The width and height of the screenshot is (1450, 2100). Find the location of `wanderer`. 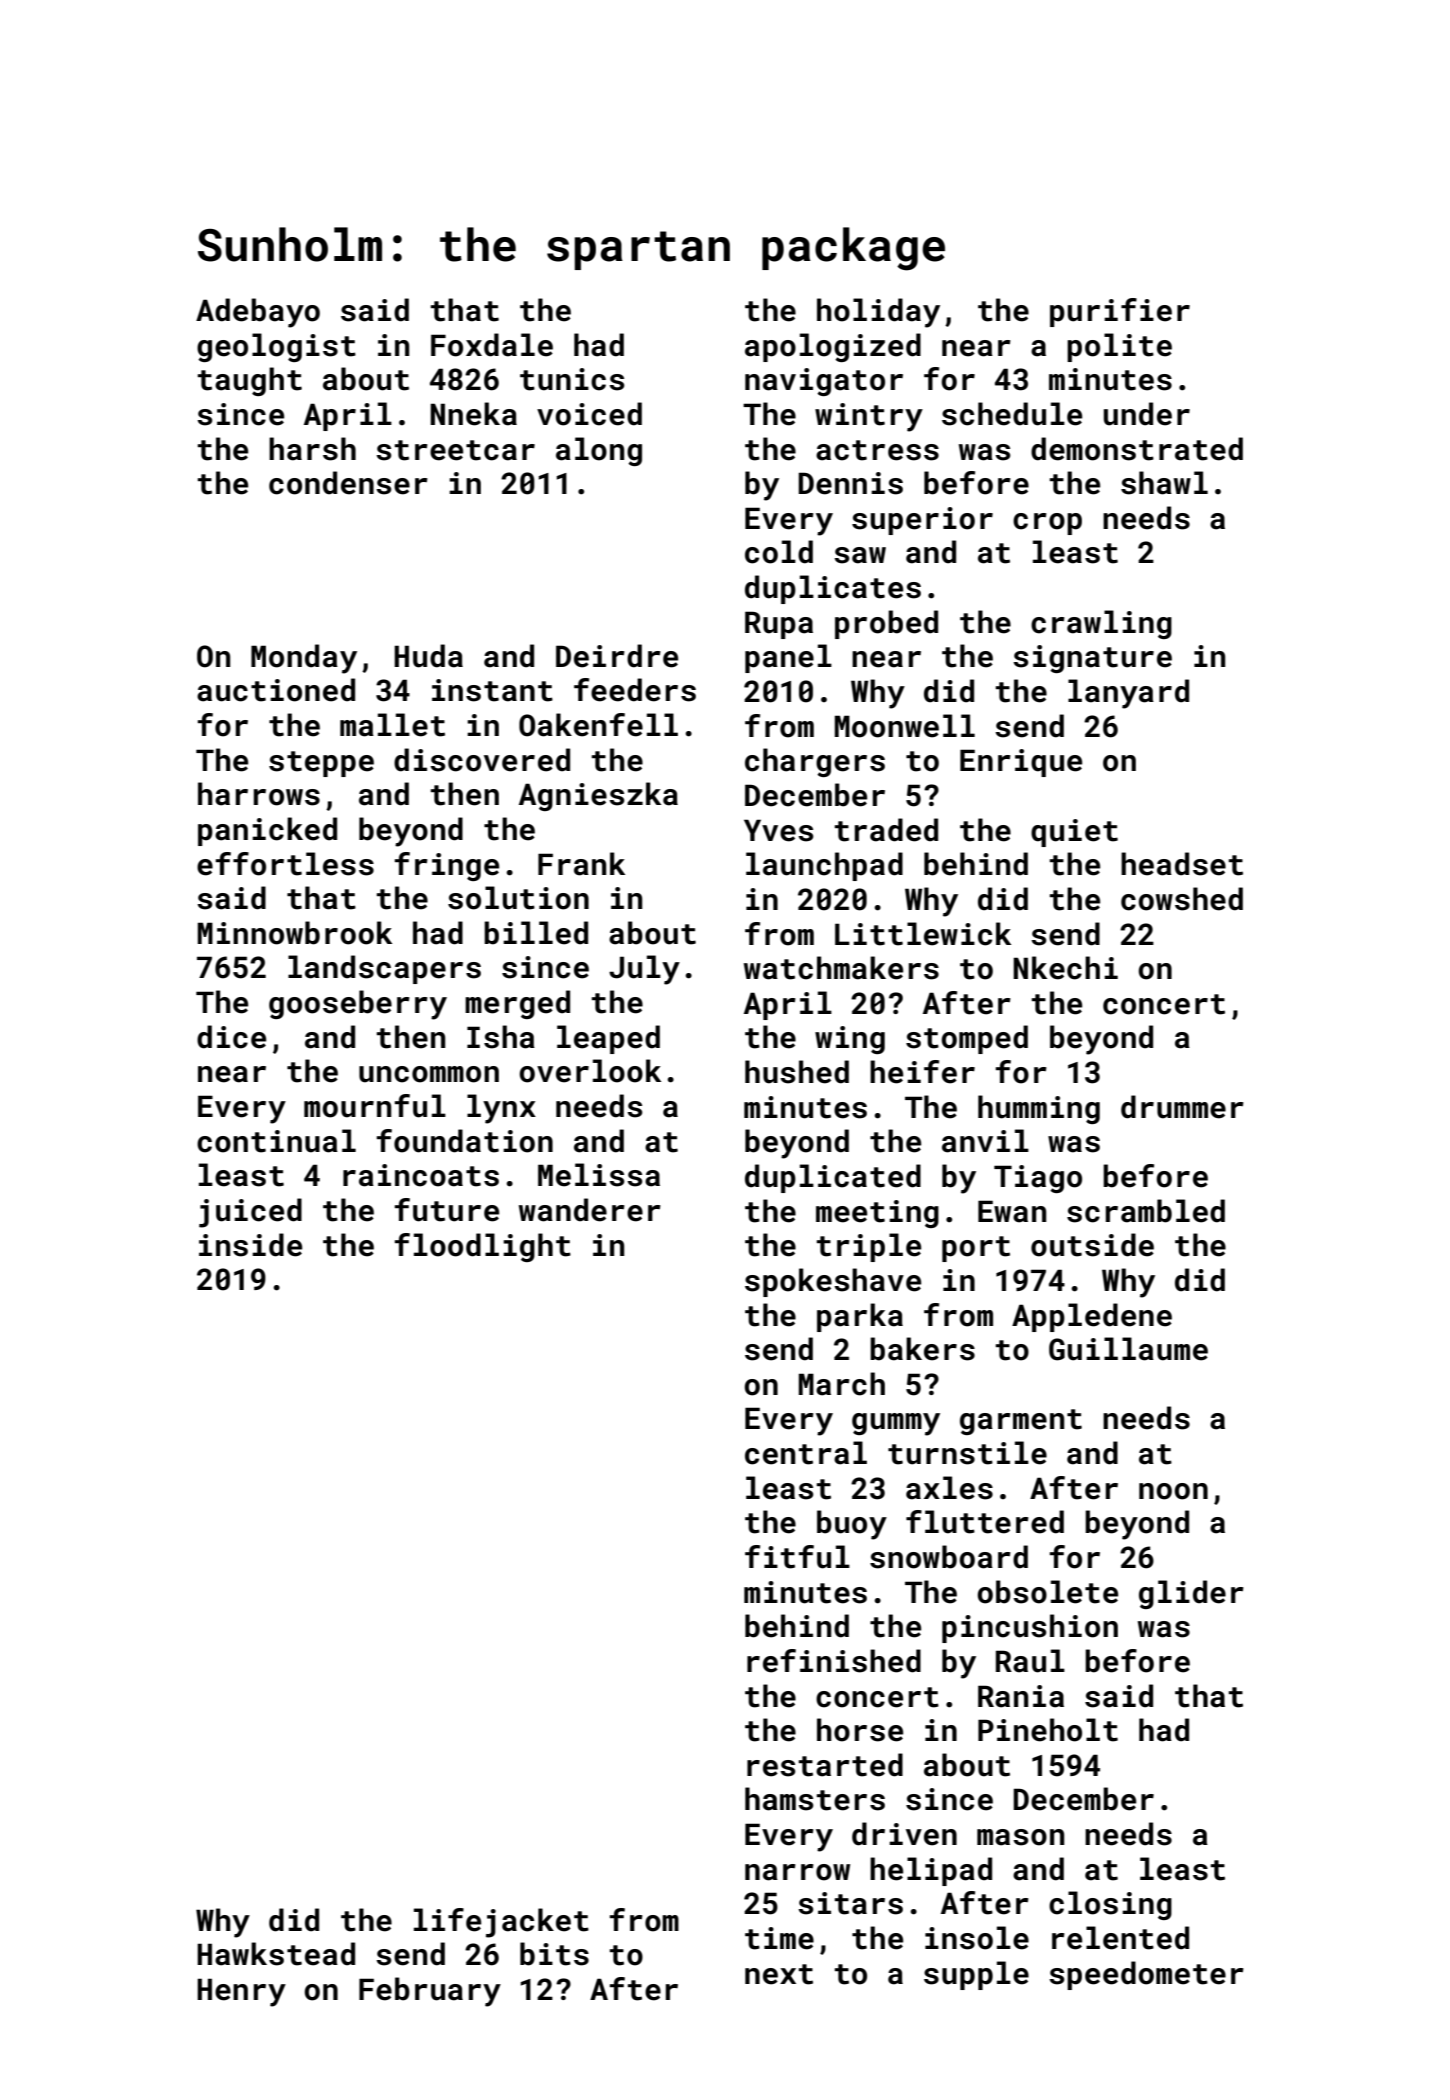

wanderer is located at coordinates (590, 1210).
